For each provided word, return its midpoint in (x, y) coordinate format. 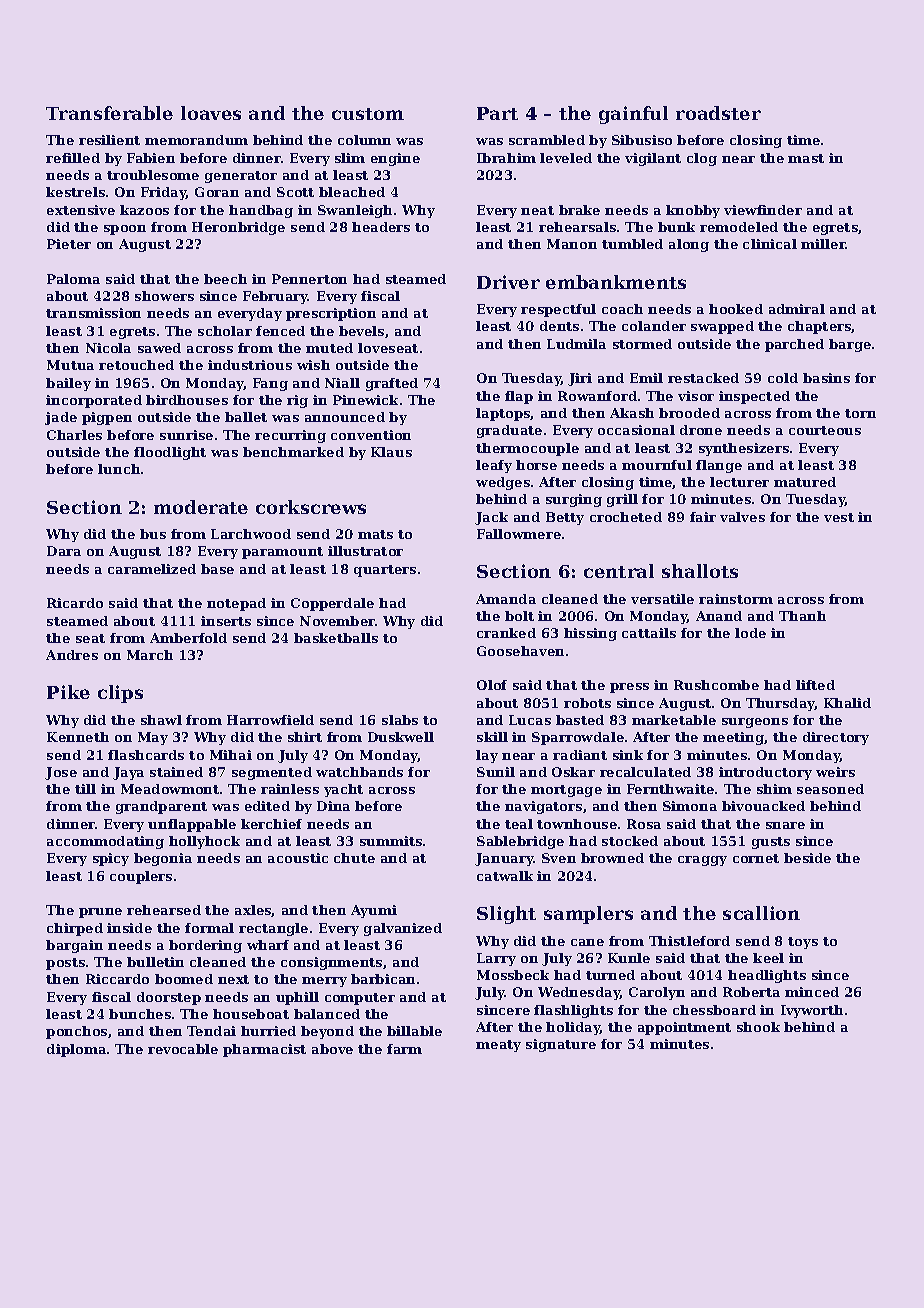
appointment (684, 1028)
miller (823, 244)
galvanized (403, 929)
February (275, 297)
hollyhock (204, 842)
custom (368, 114)
